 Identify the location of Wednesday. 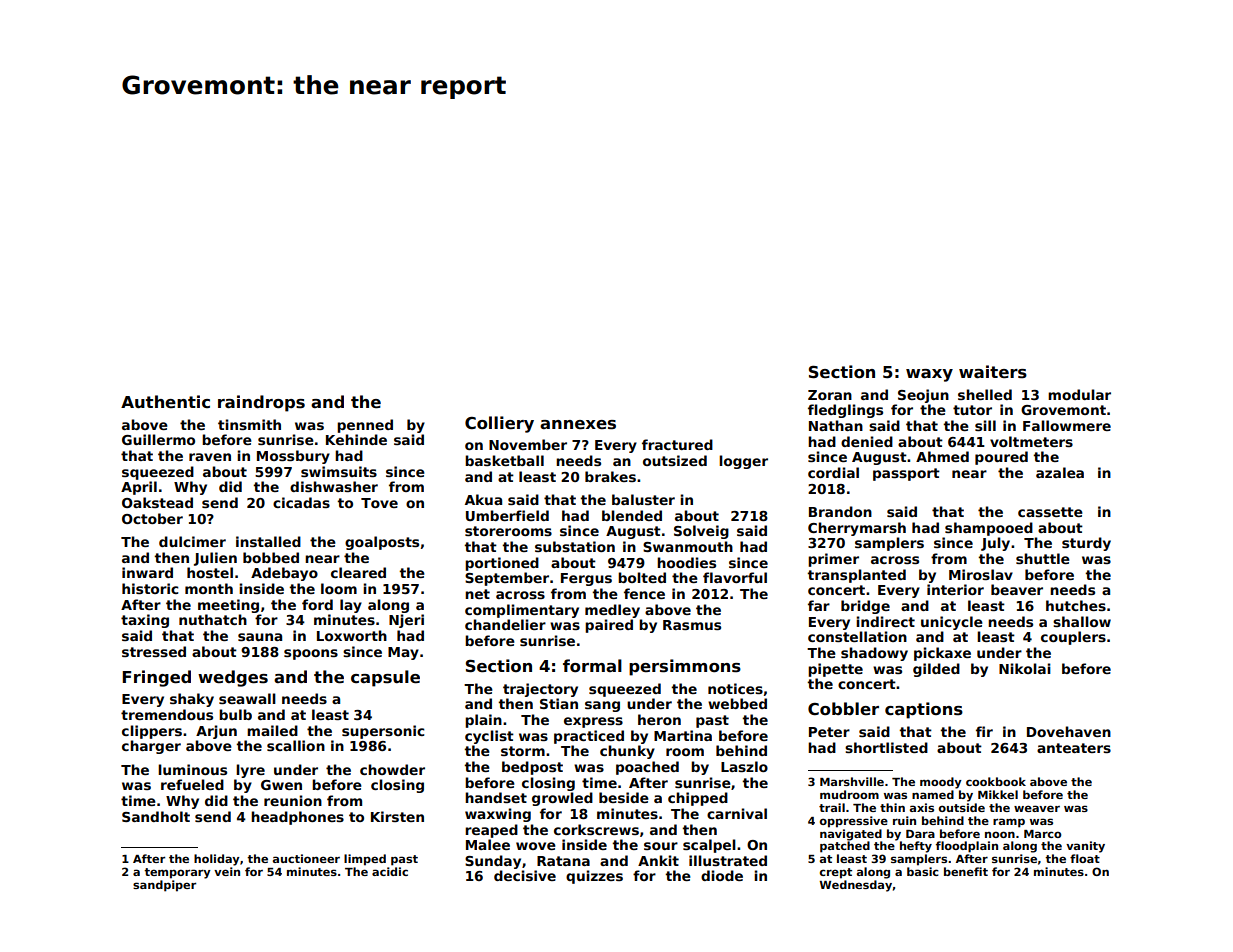
(855, 886).
